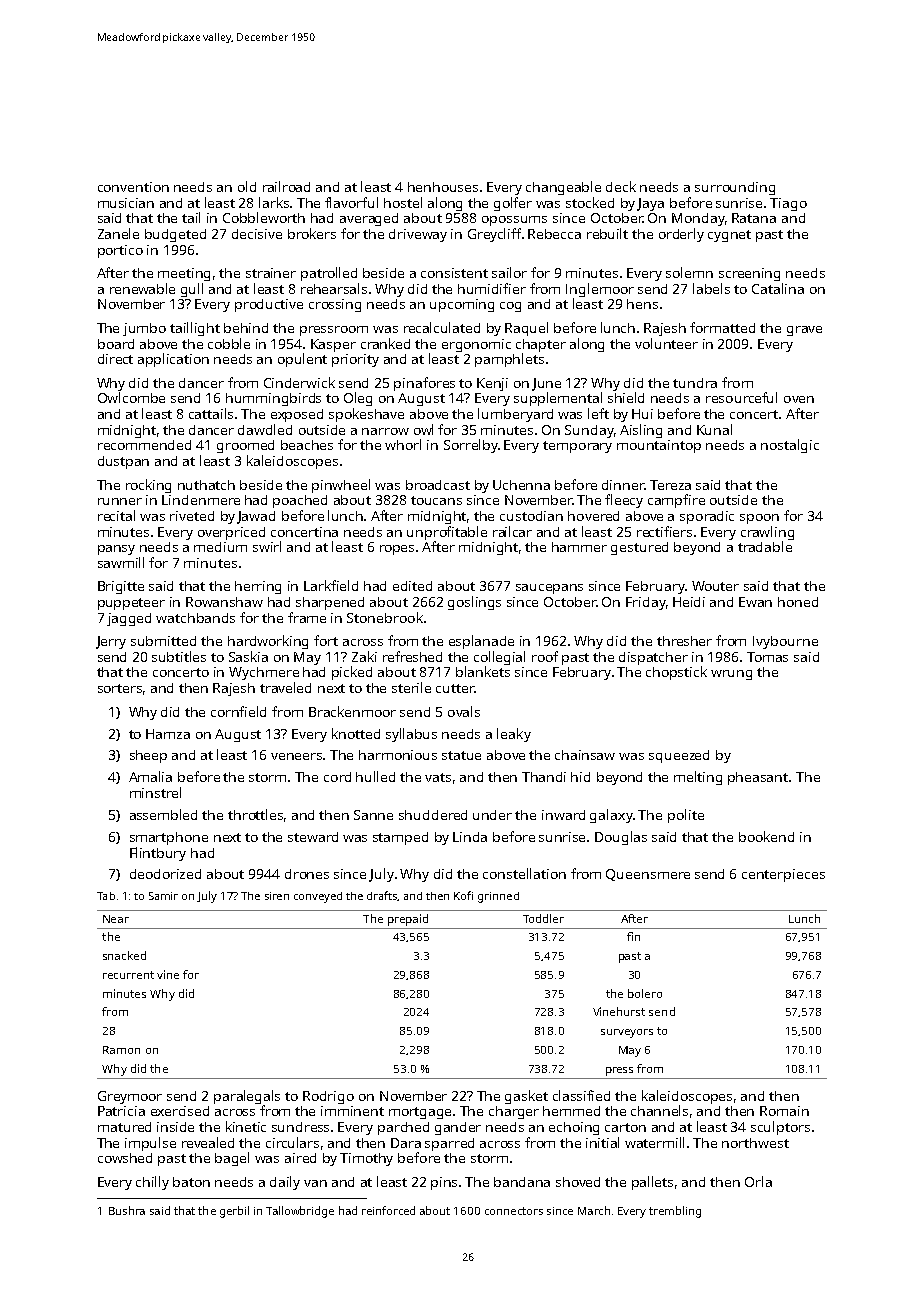 The image size is (924, 1308). Describe the element at coordinates (676, 673) in the image. I see `chopstick` at that location.
